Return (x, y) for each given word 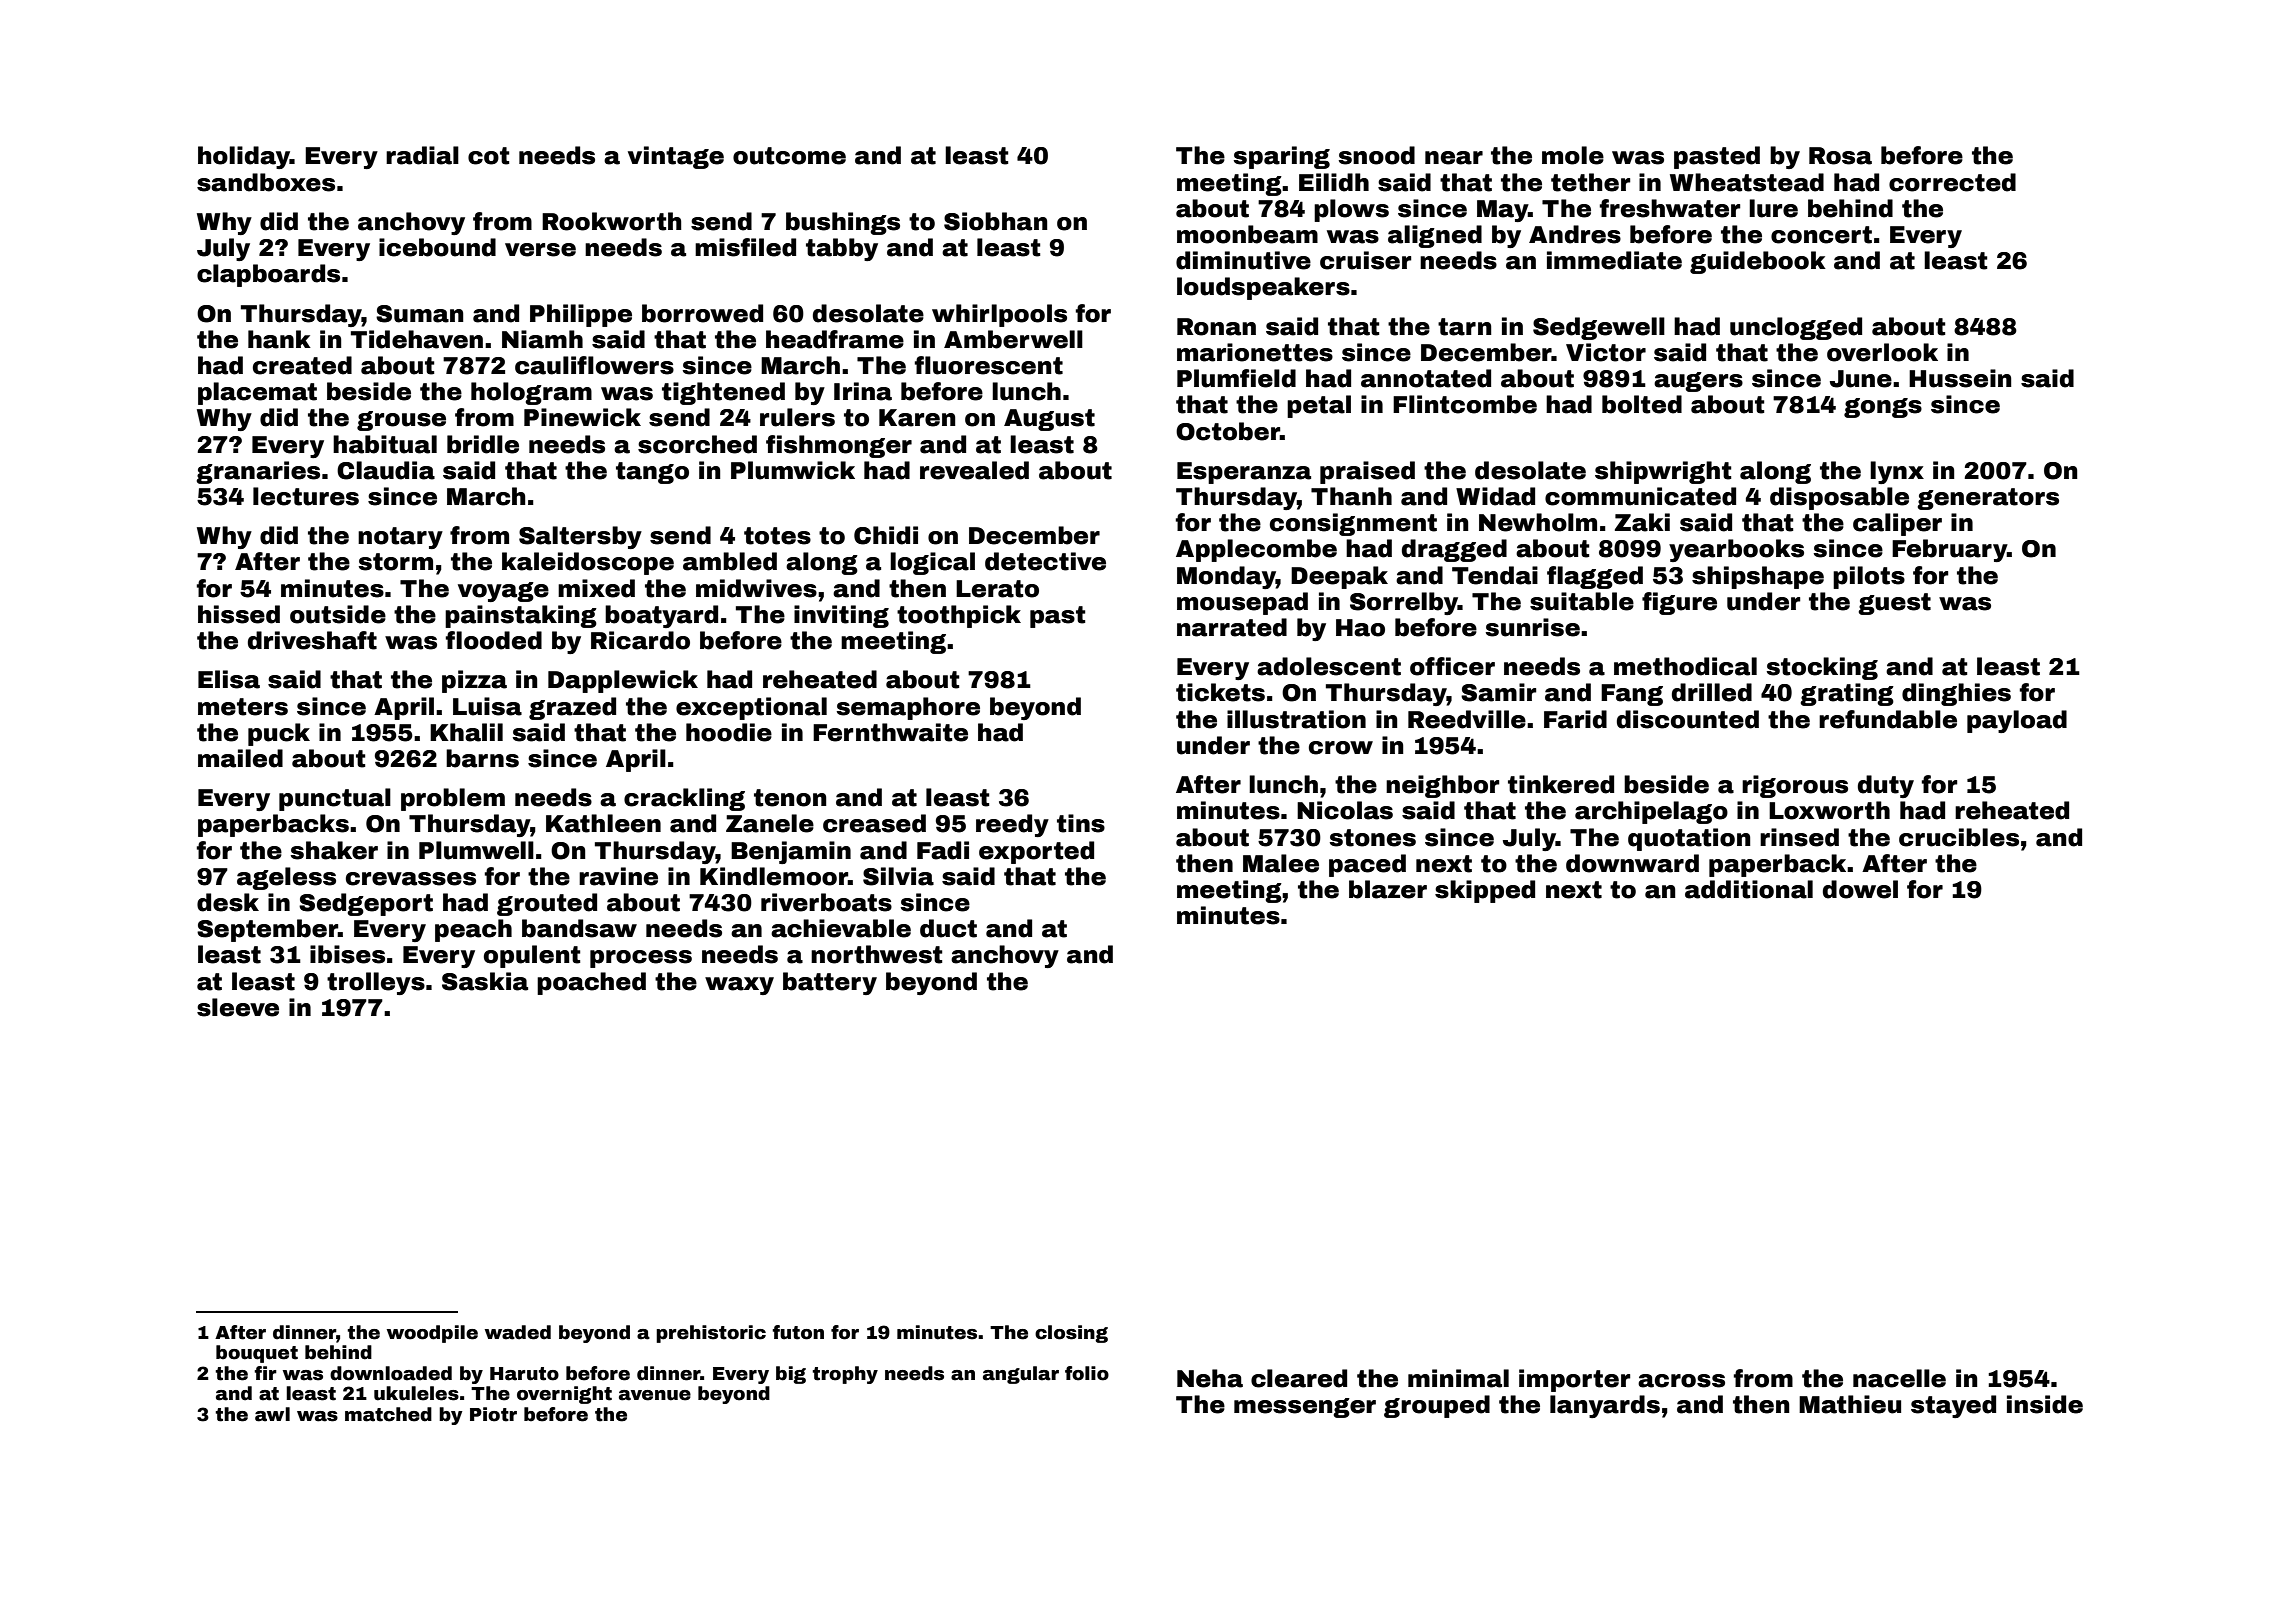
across (1681, 1381)
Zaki (1642, 522)
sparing (1281, 157)
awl (272, 1414)
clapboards (268, 275)
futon (798, 1332)
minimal (1458, 1378)
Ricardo (640, 640)
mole (1573, 155)
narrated (1232, 627)
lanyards (1605, 1406)
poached (591, 983)
